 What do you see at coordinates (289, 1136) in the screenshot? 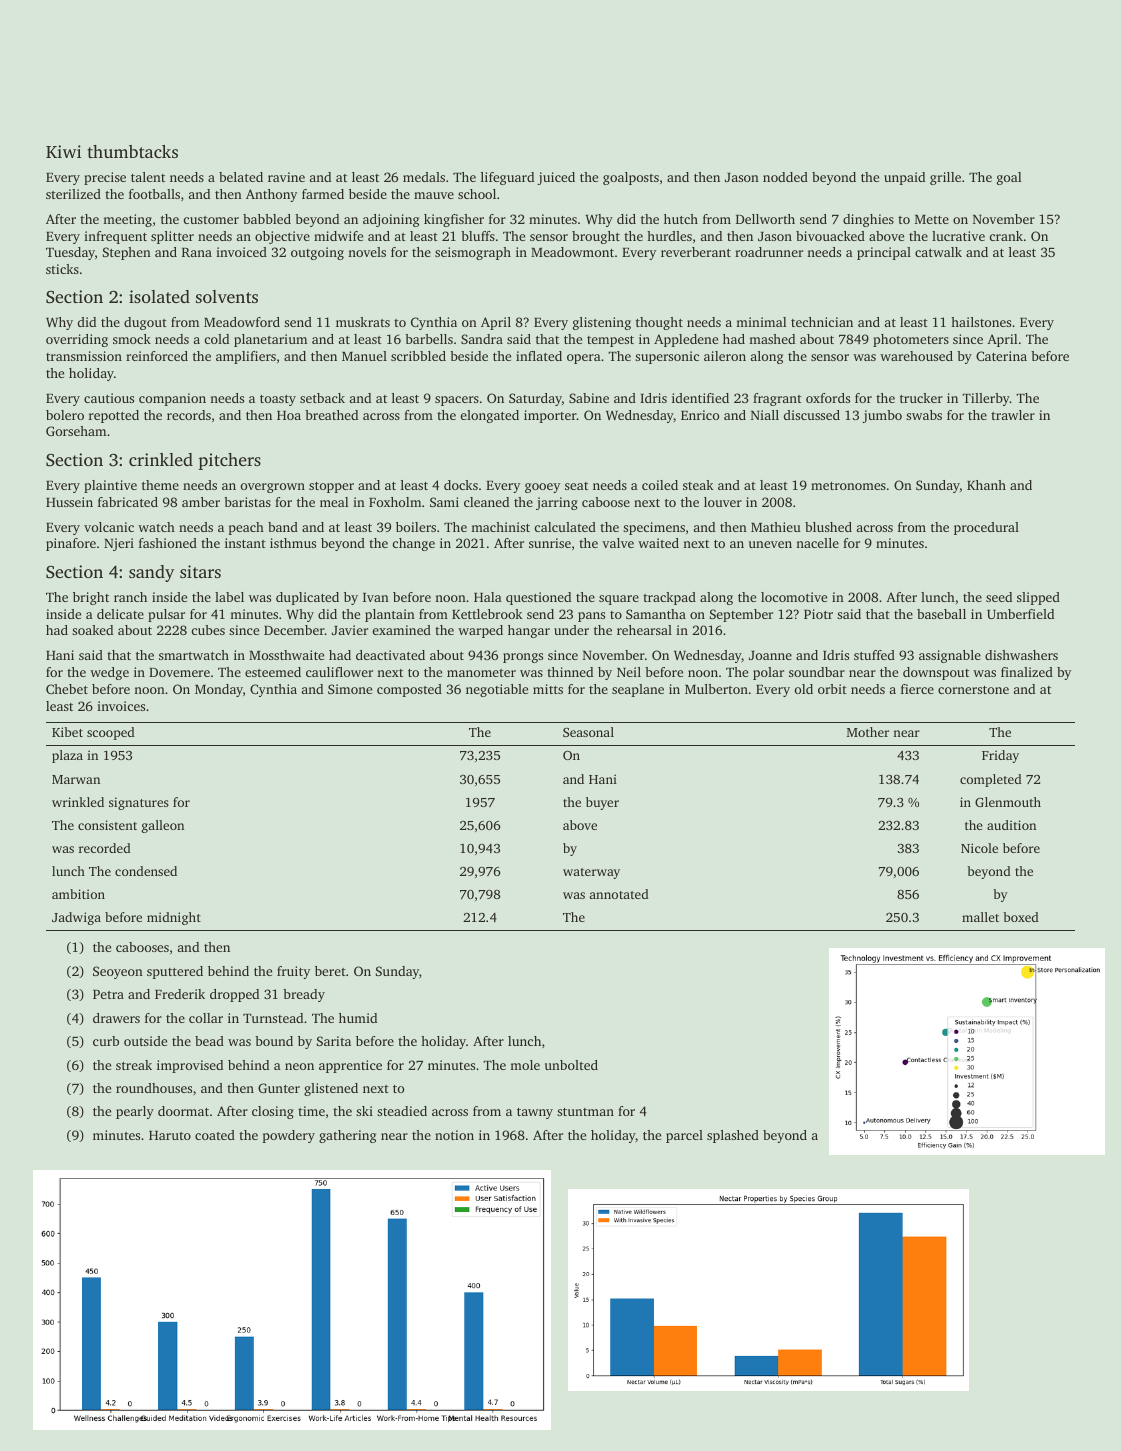
I see `powdery` at bounding box center [289, 1136].
